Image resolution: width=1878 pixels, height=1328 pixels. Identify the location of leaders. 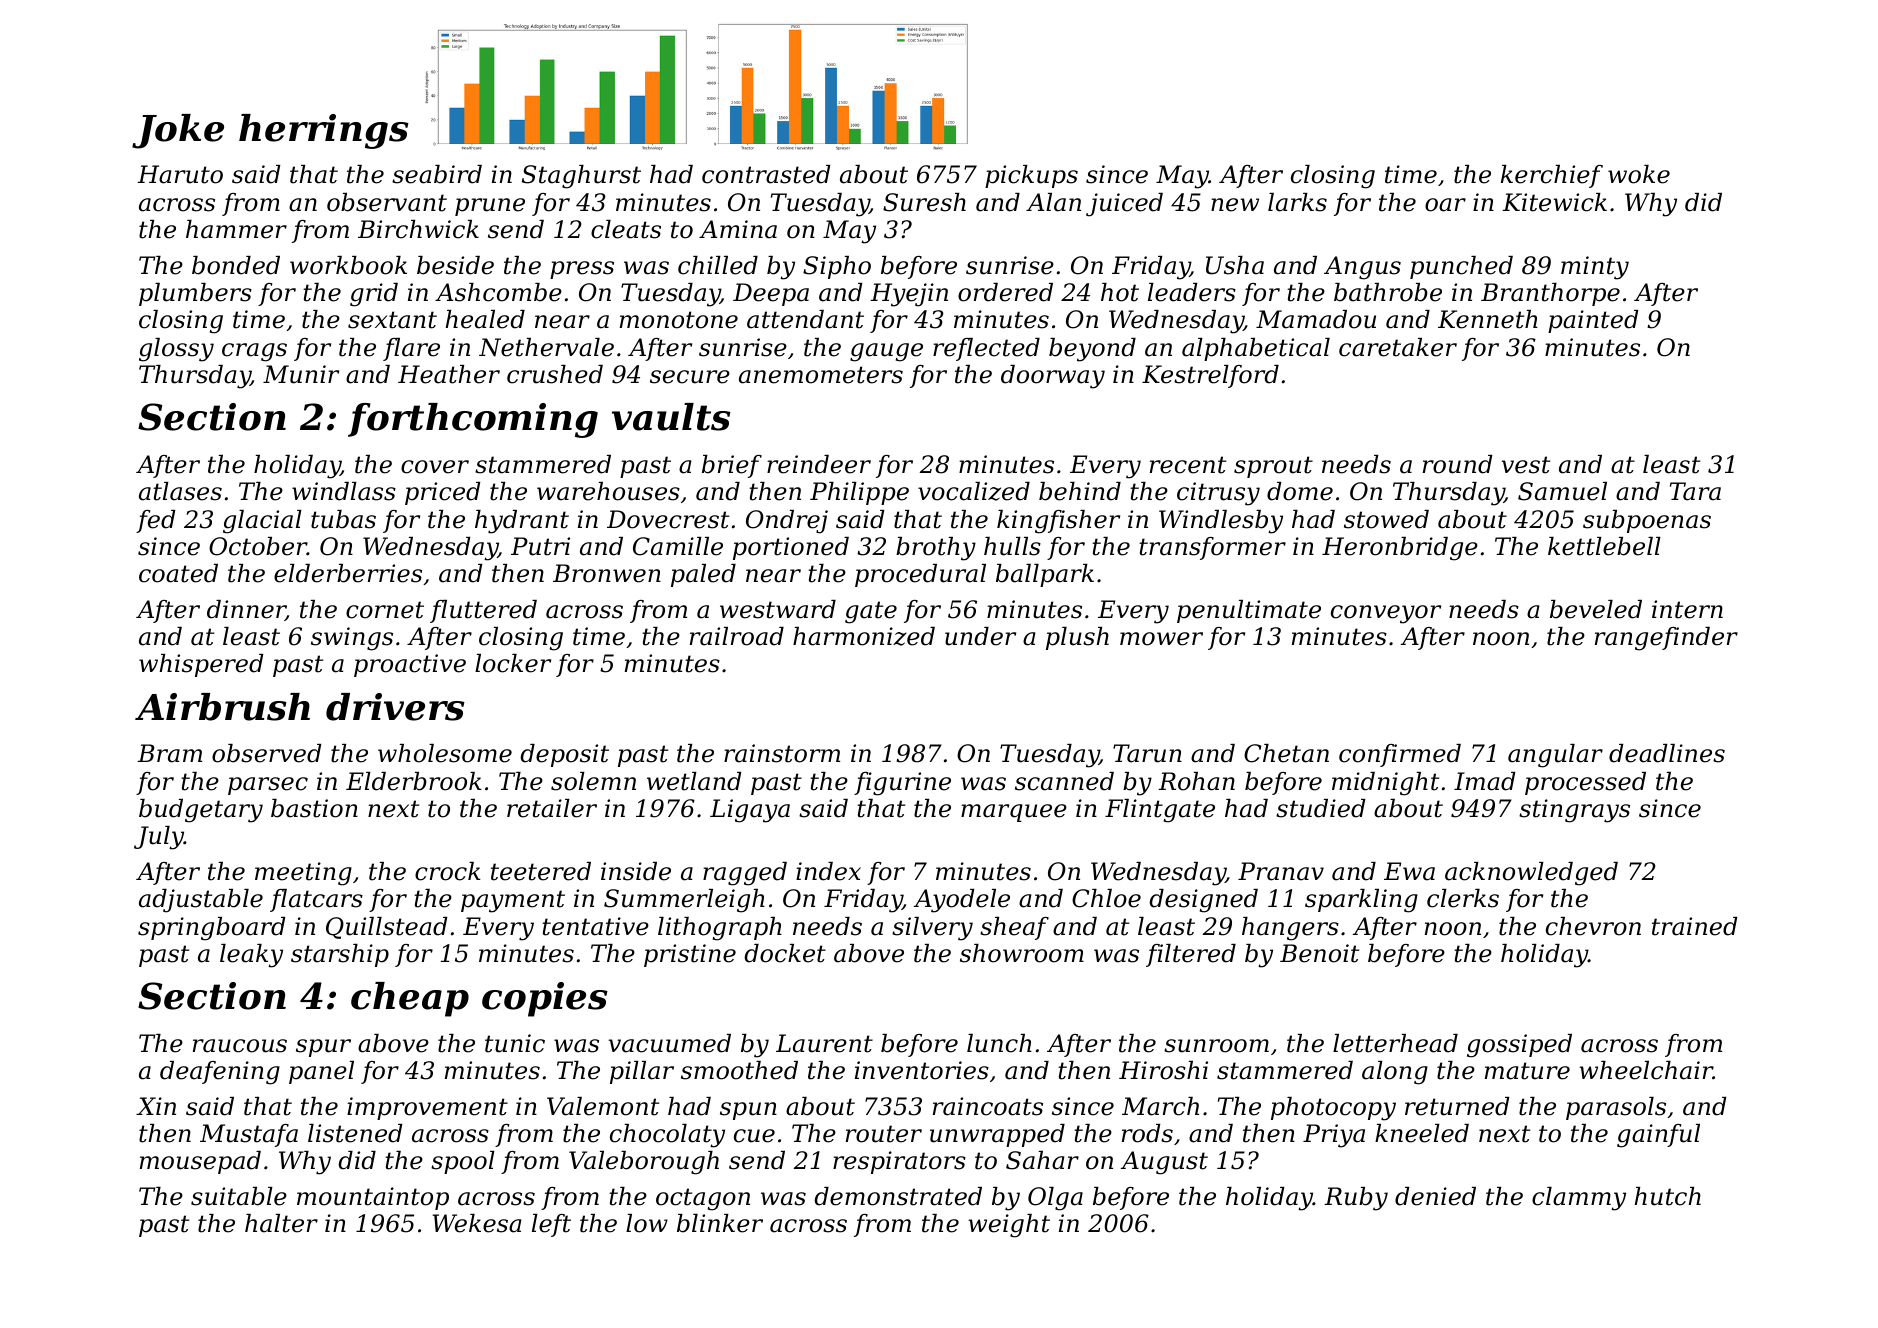
(1192, 292).
